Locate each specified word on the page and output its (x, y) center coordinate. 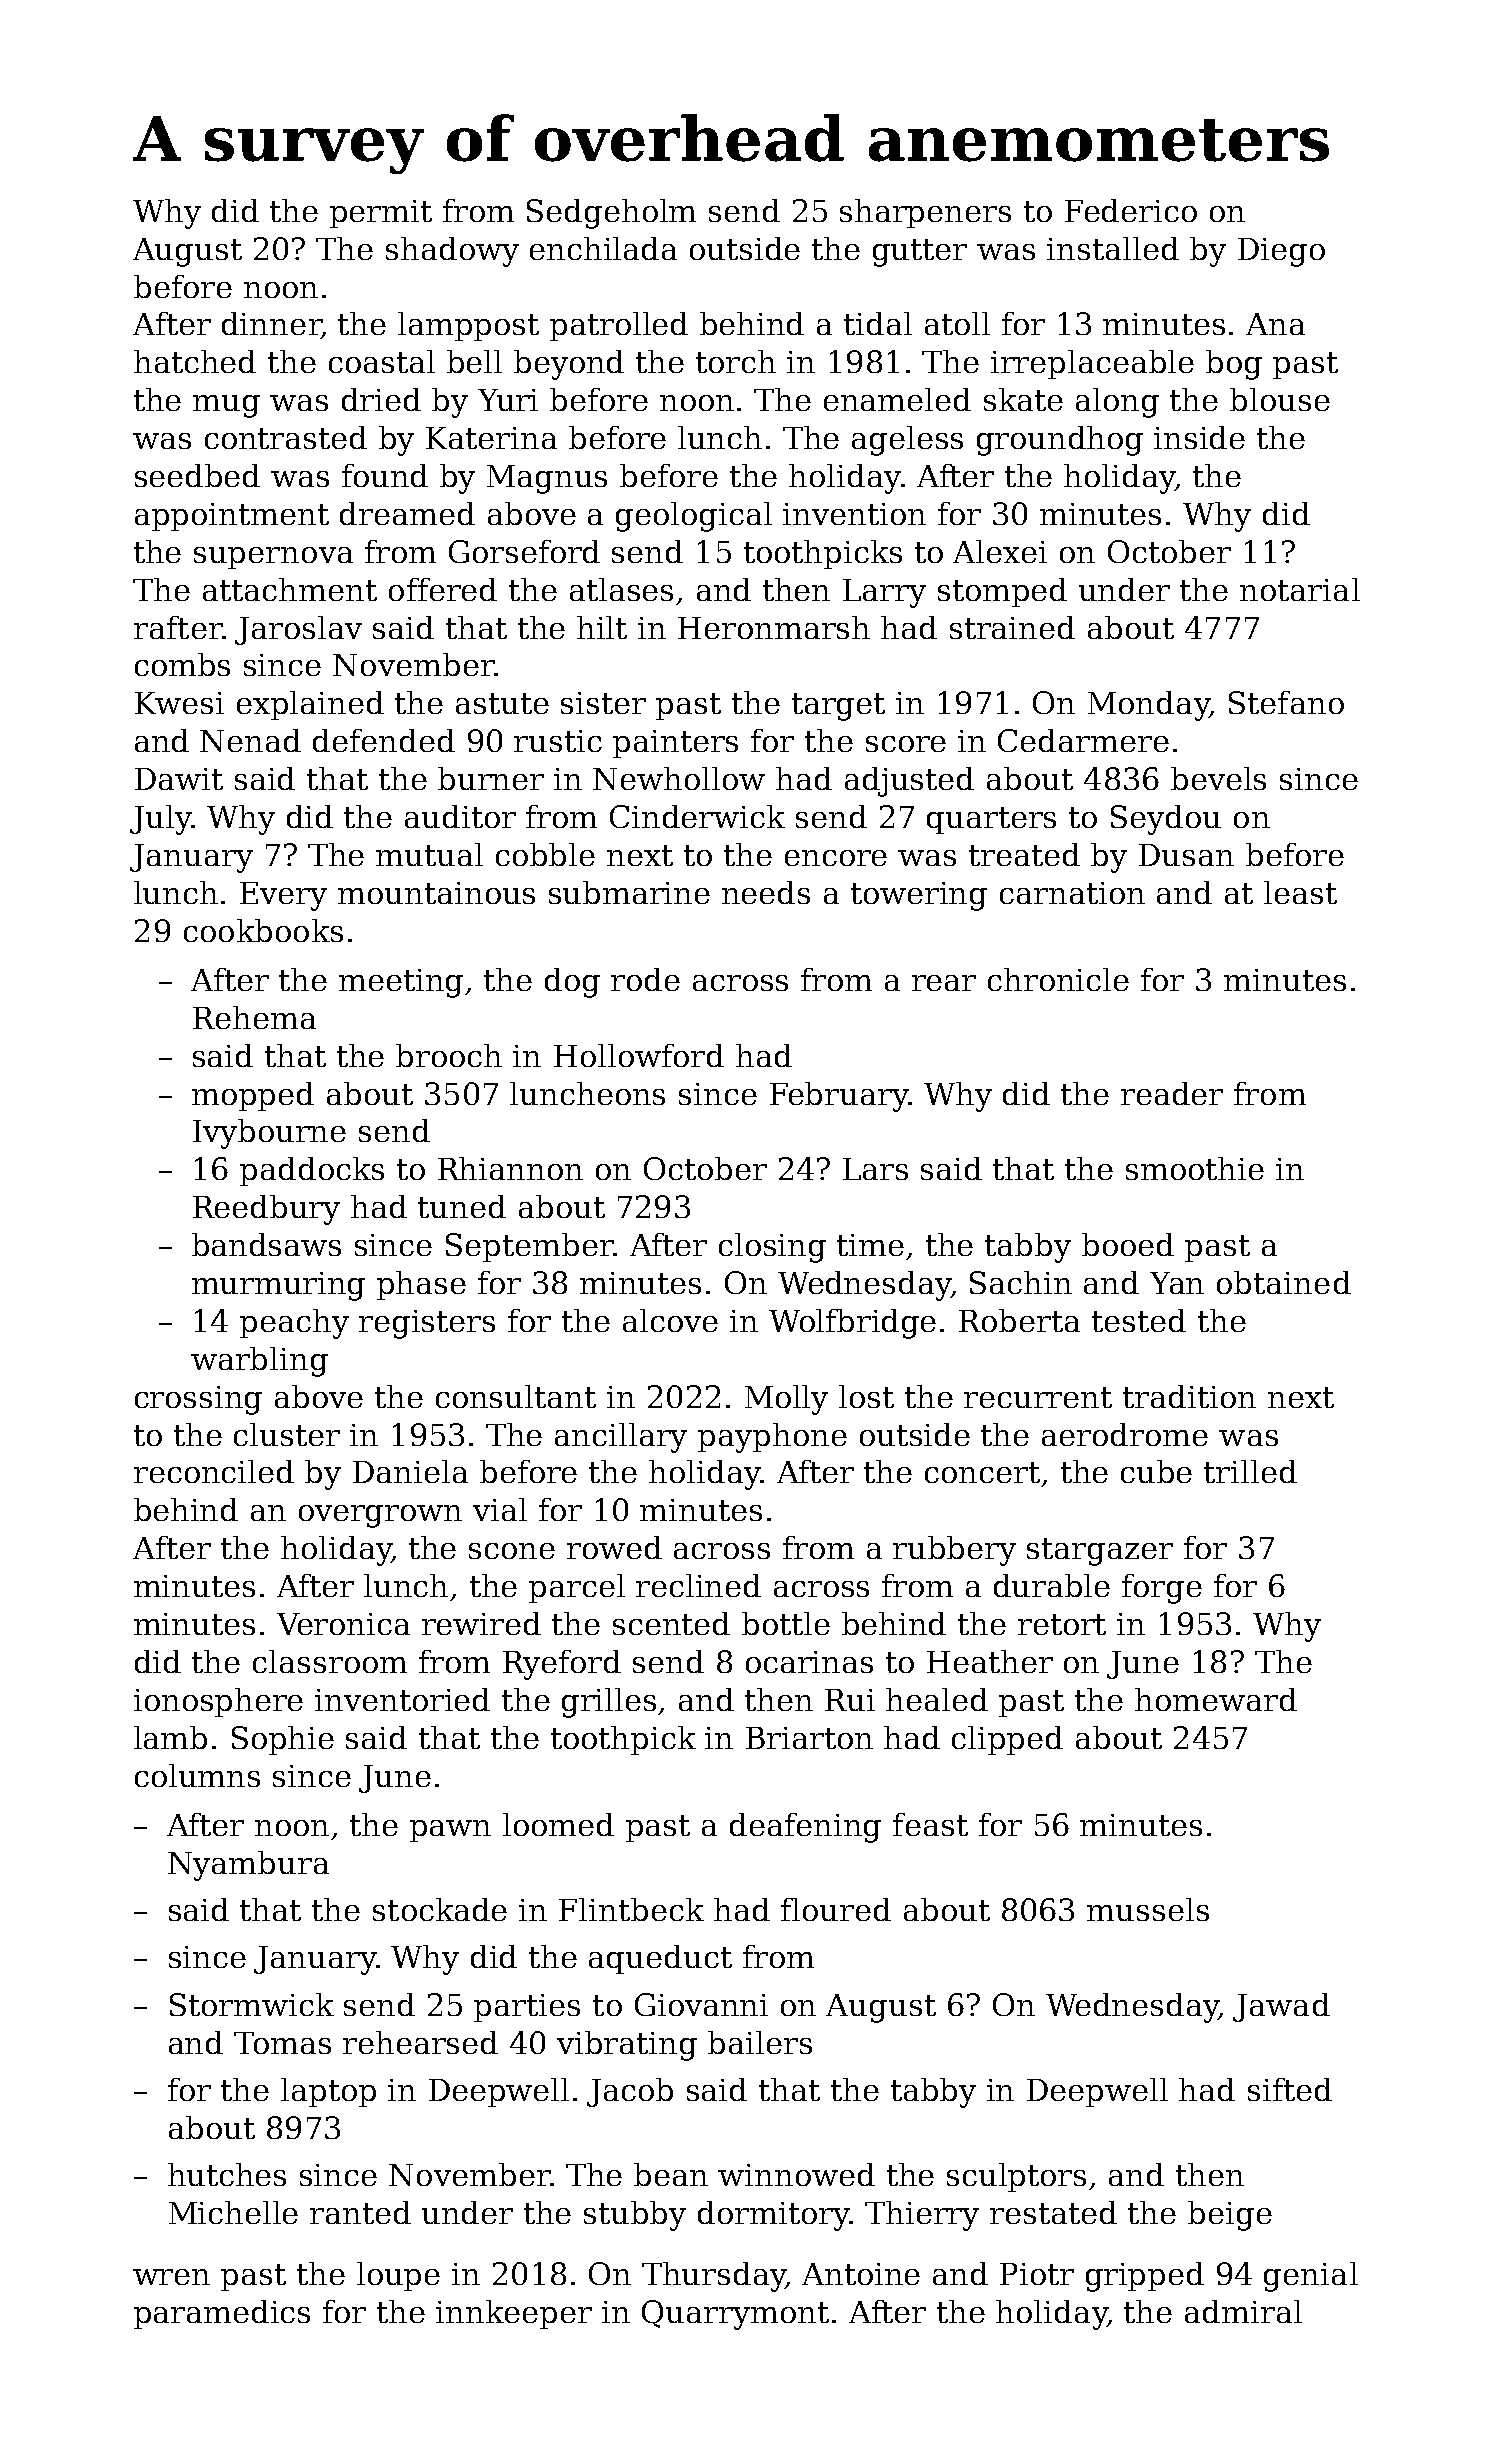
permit (381, 214)
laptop (328, 2092)
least (1300, 892)
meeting (401, 983)
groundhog (1060, 441)
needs (766, 892)
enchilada (603, 248)
